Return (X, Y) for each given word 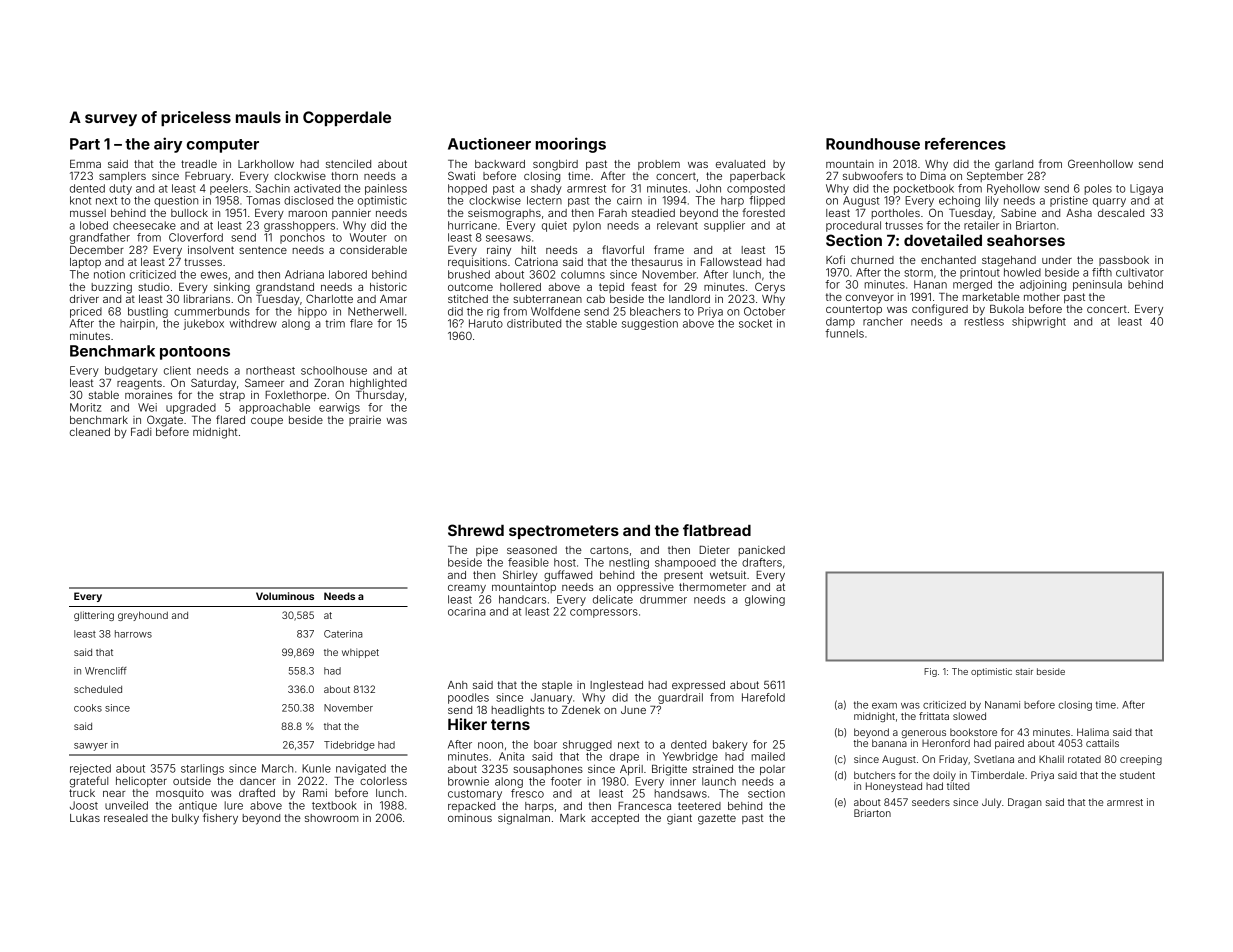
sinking (232, 288)
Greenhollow (1100, 163)
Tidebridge (349, 746)
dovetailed (943, 240)
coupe (267, 422)
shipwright (1039, 322)
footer (566, 781)
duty (120, 189)
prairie (365, 421)
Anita (511, 756)
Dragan (1025, 803)
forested (763, 212)
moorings (571, 145)
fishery (220, 819)
